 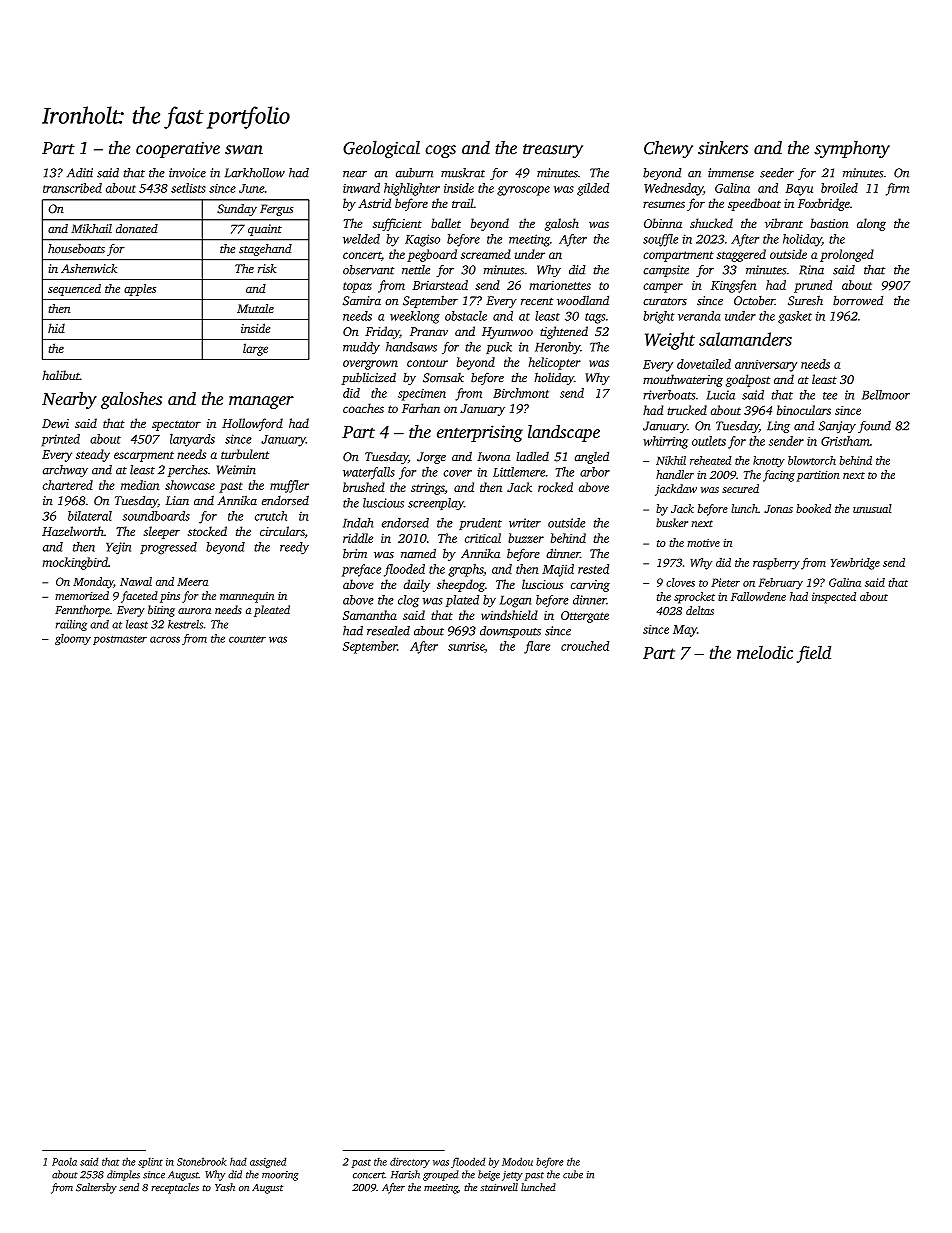 What do you see at coordinates (847, 255) in the image?
I see `prolonged` at bounding box center [847, 255].
